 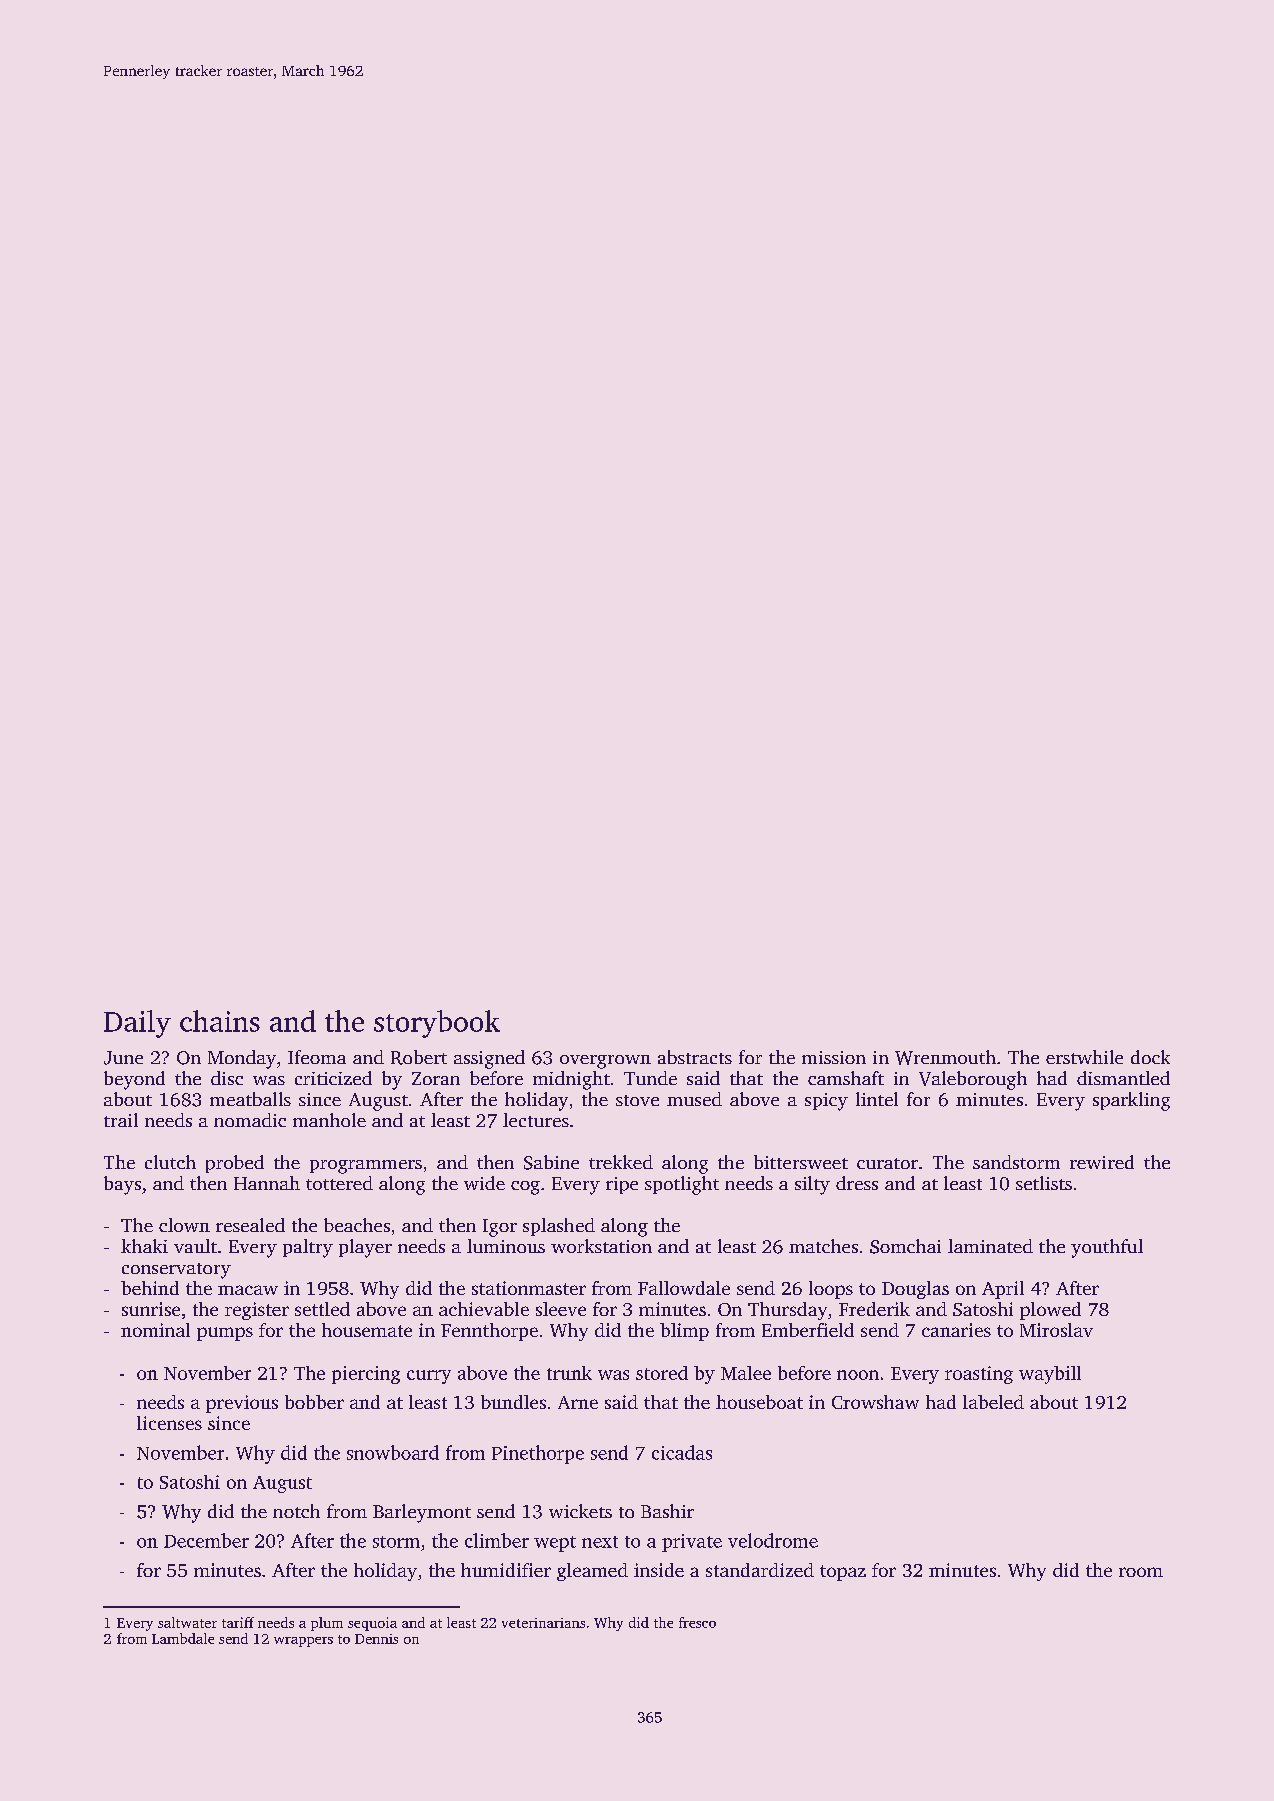 I want to click on paltry, so click(x=308, y=1248).
